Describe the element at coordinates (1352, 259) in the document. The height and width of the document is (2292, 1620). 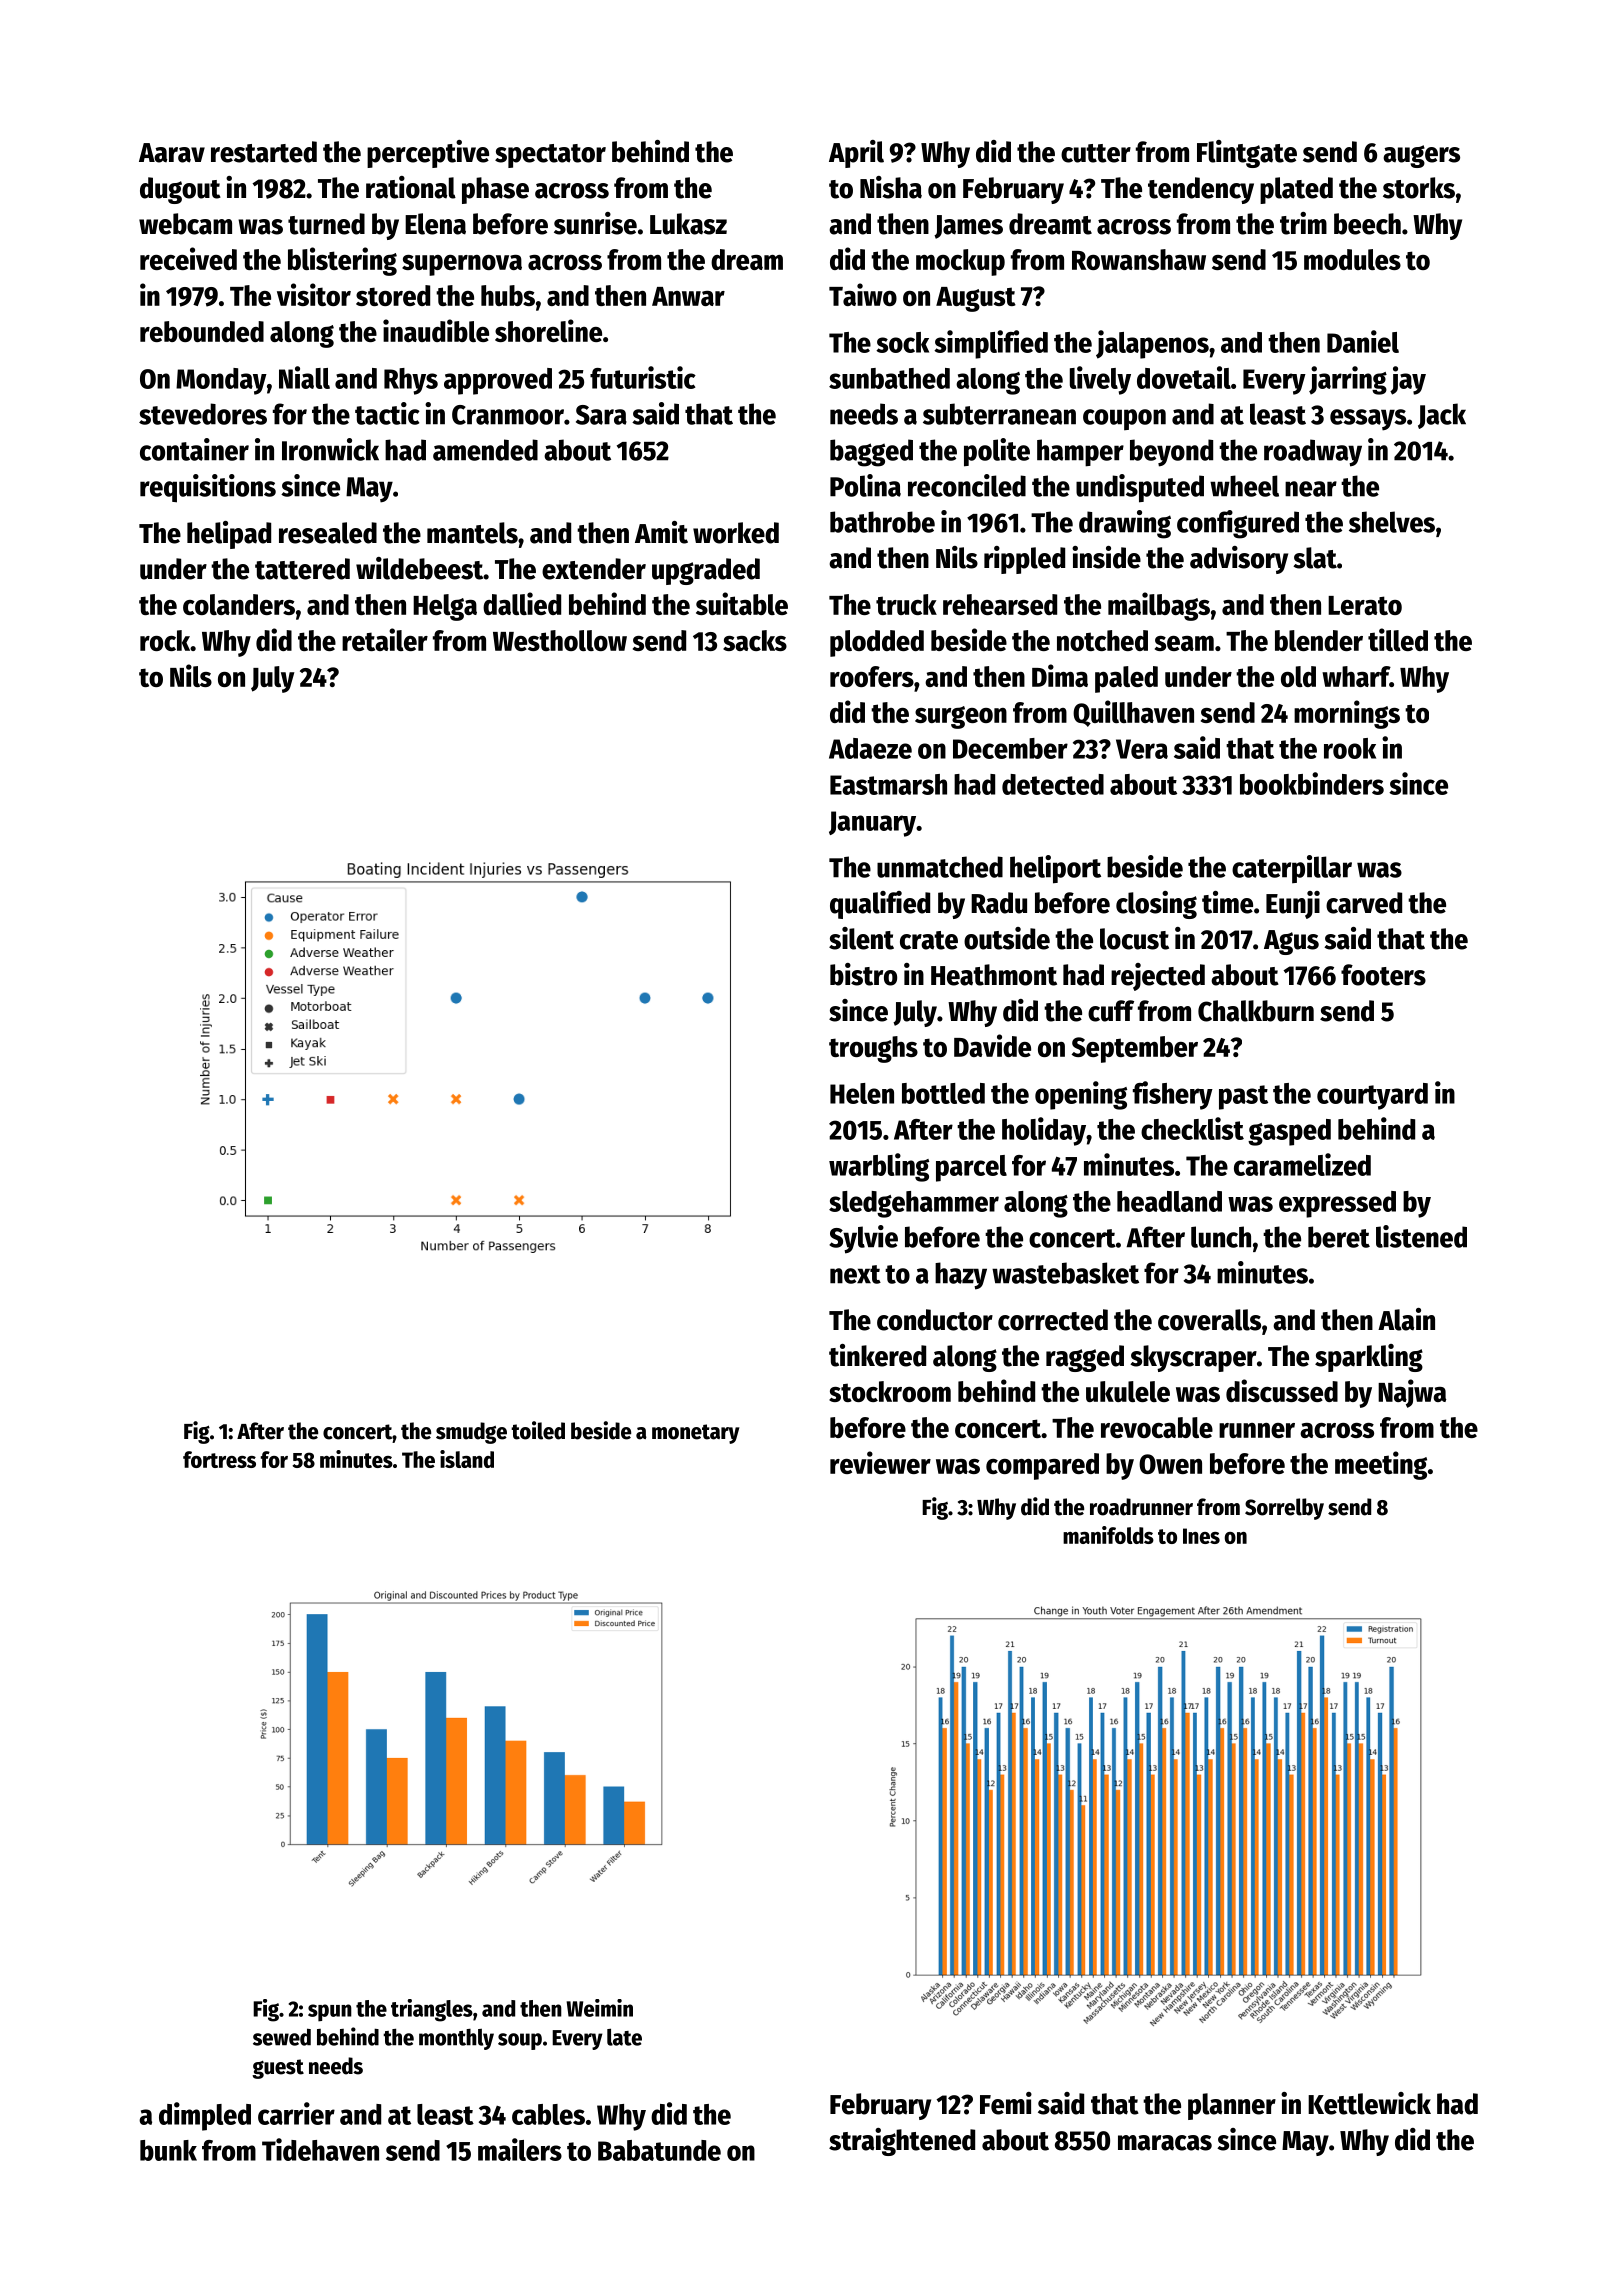
I see `modules` at that location.
